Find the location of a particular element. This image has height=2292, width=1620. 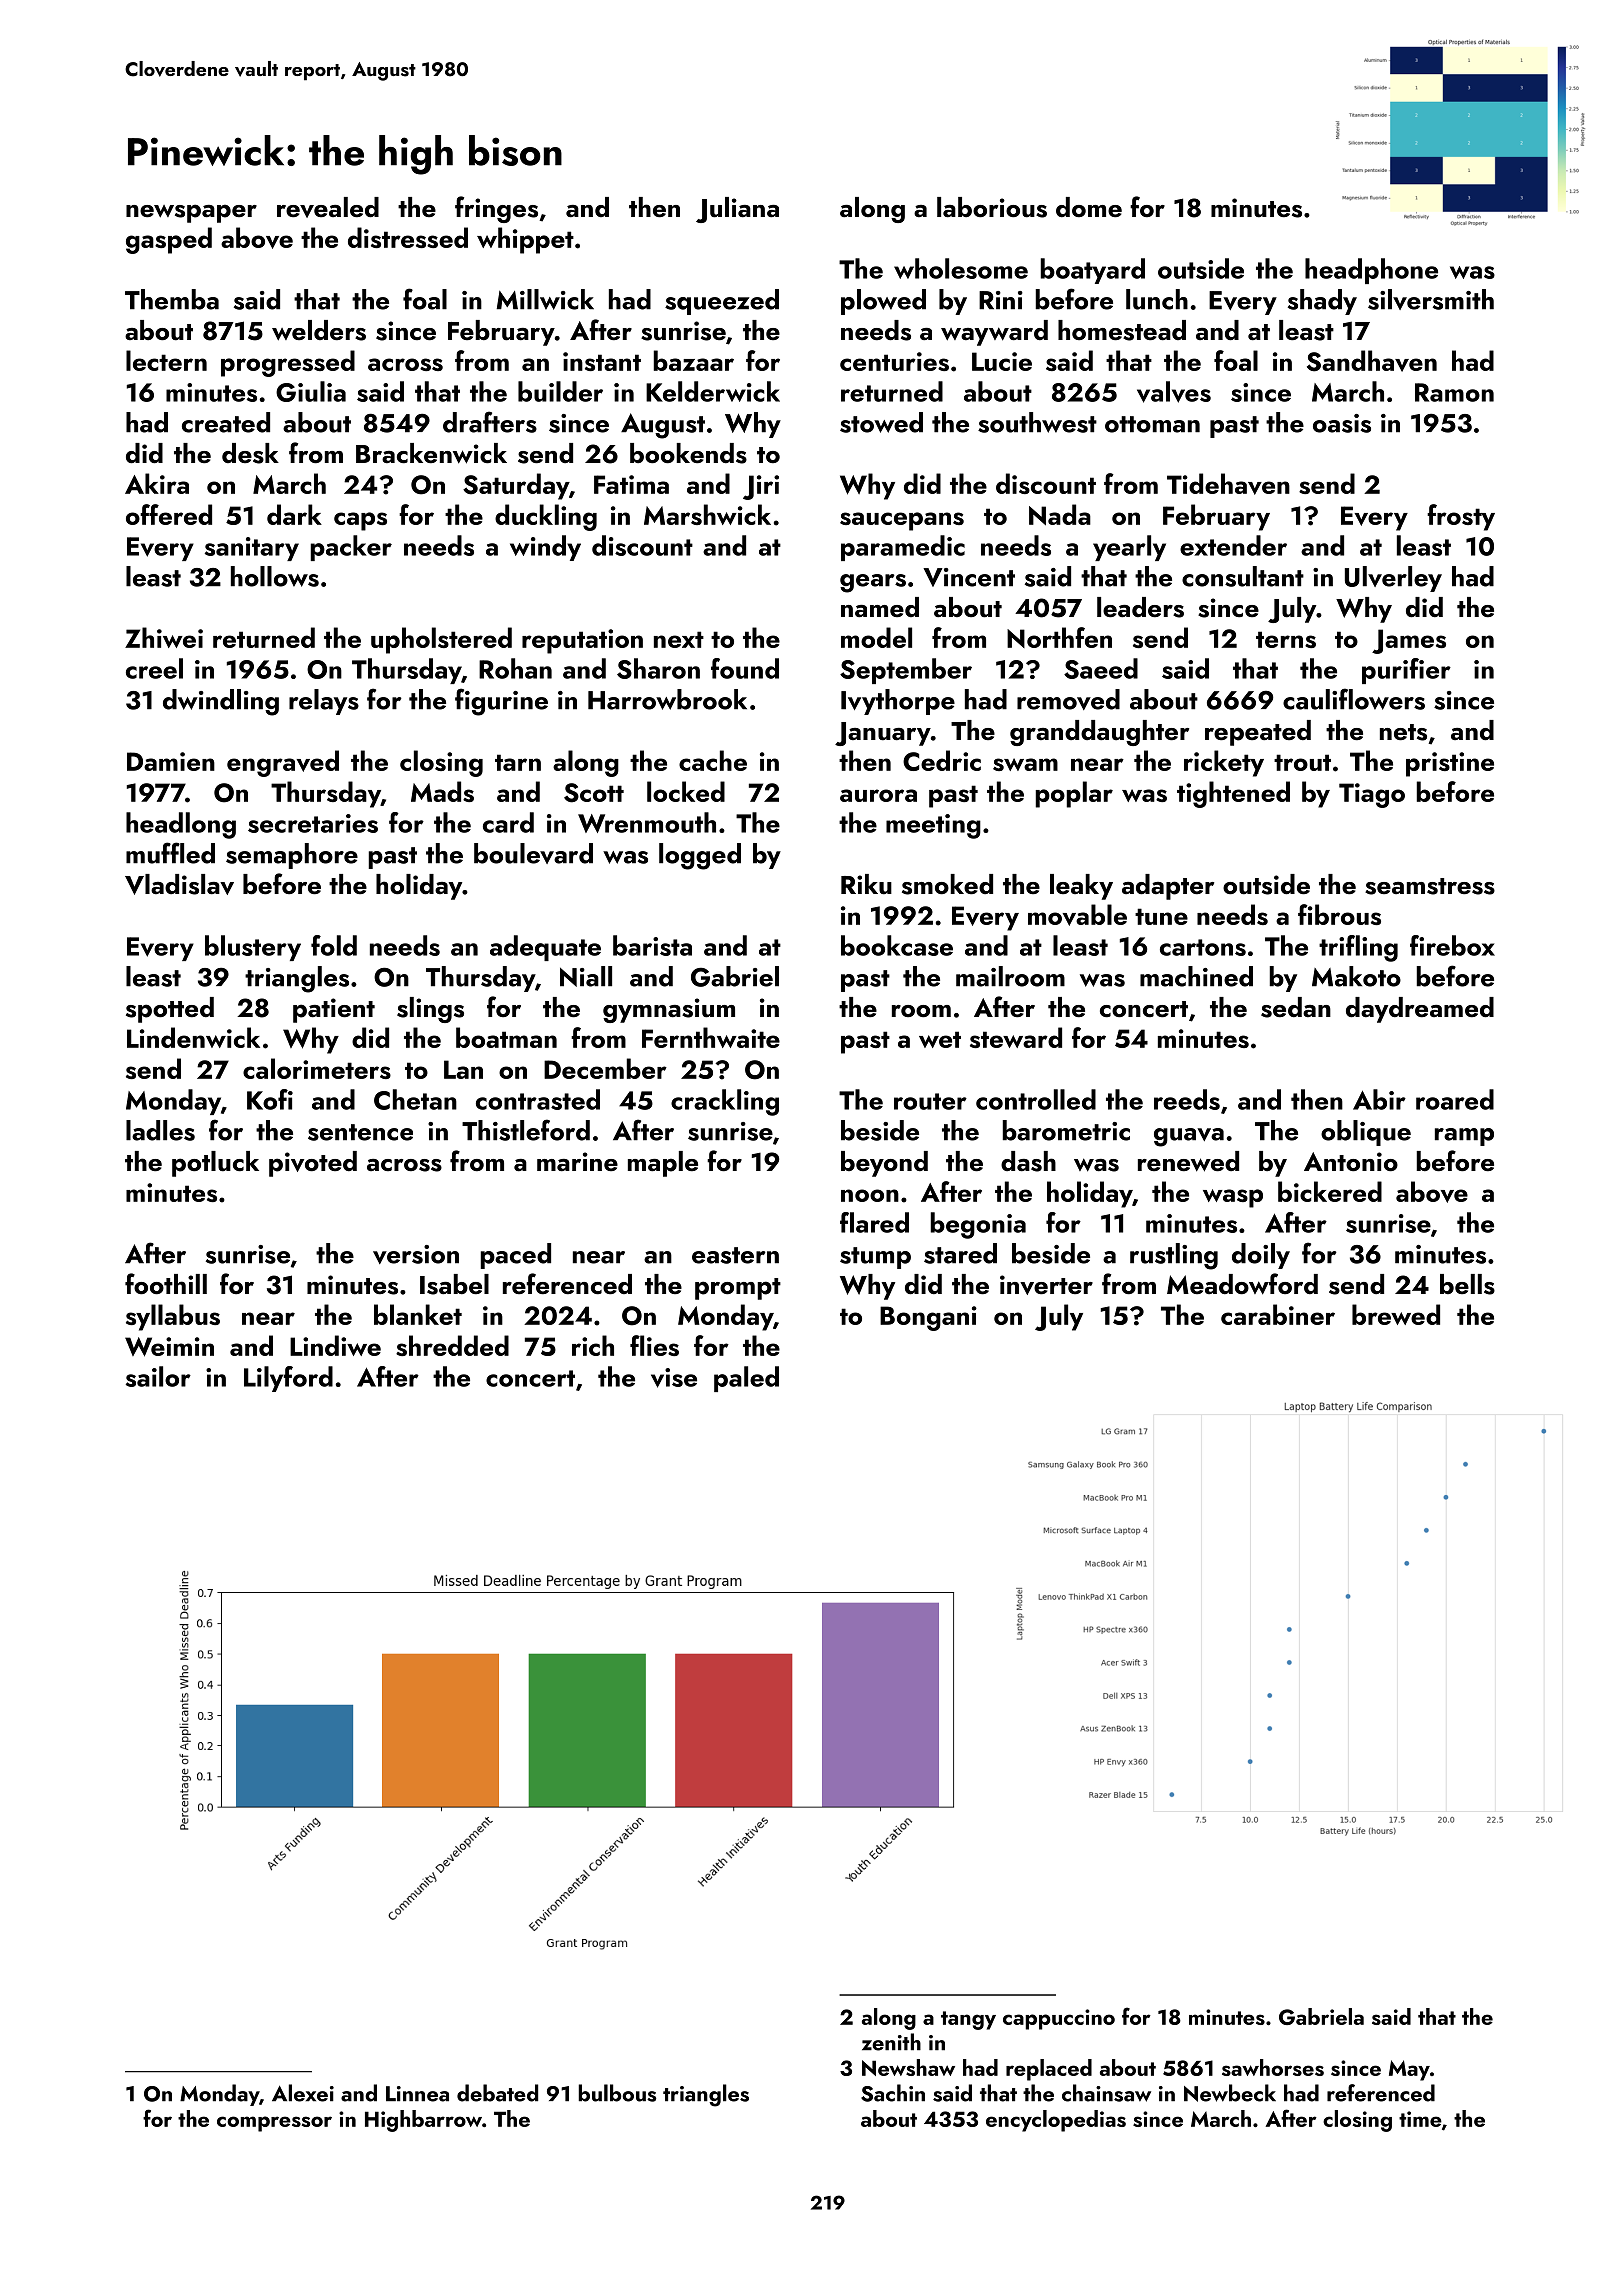

sawhorses is located at coordinates (1273, 2067).
